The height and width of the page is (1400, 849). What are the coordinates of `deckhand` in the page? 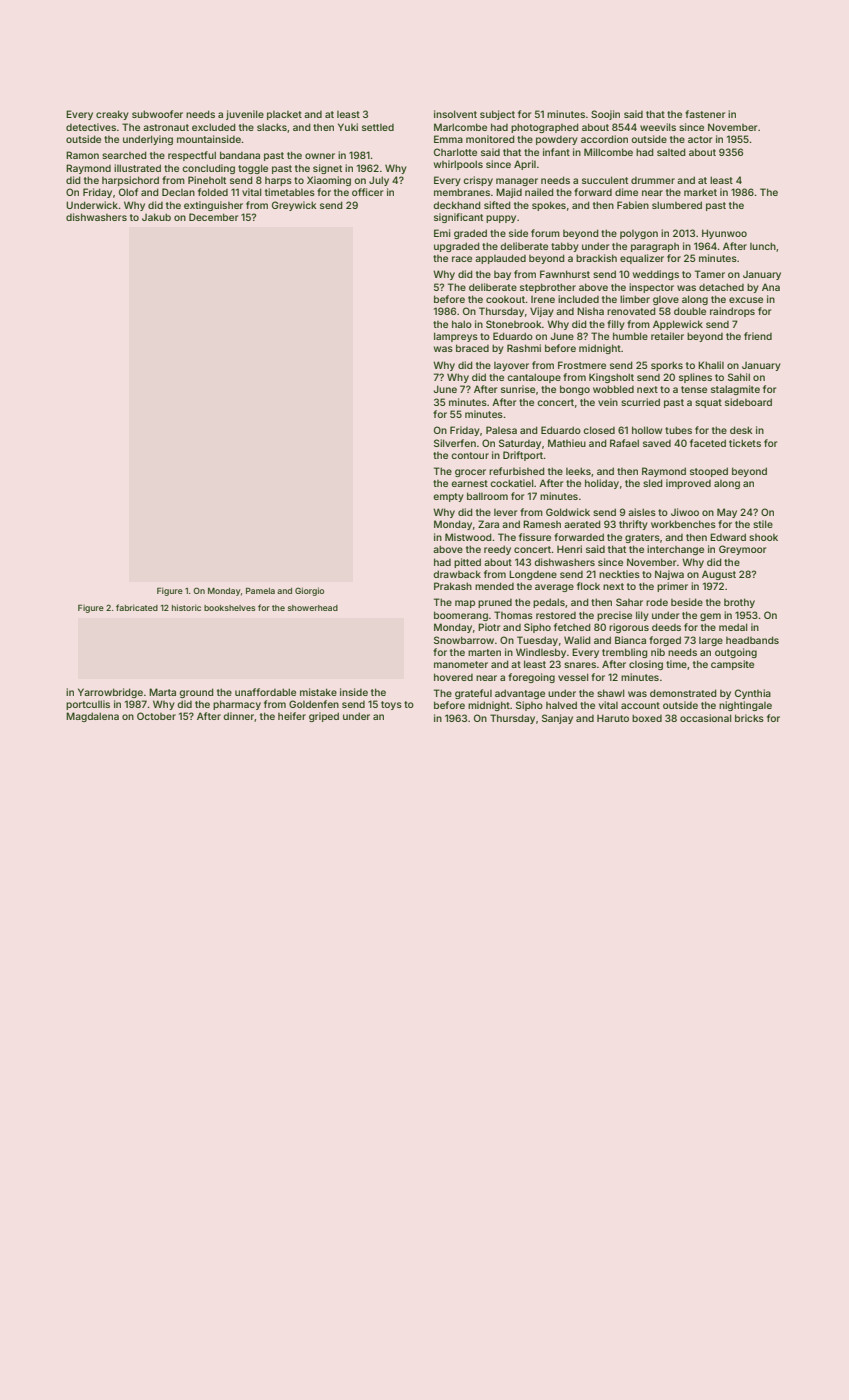 It's located at (457, 205).
